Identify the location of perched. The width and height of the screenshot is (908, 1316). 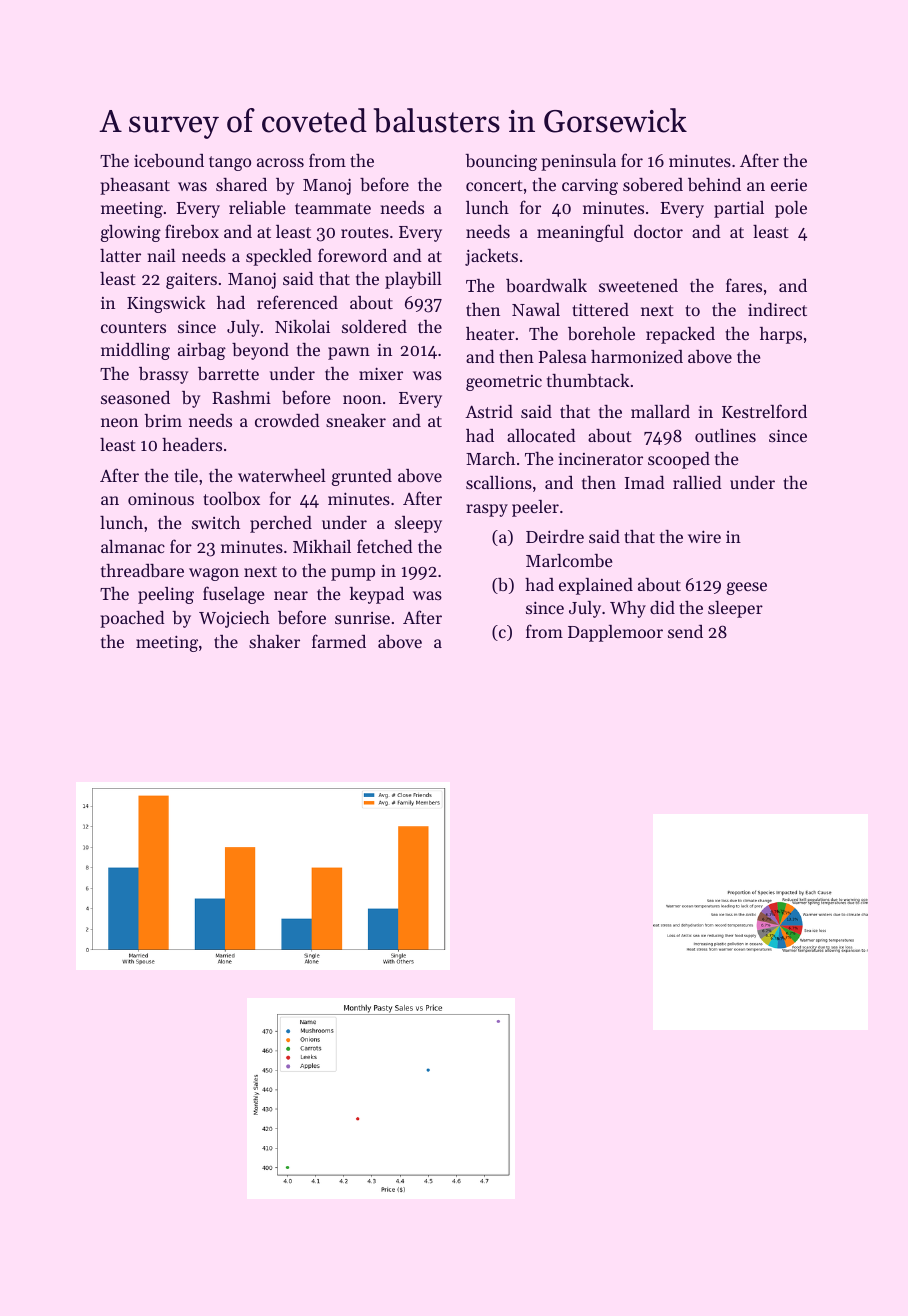
(281, 524).
